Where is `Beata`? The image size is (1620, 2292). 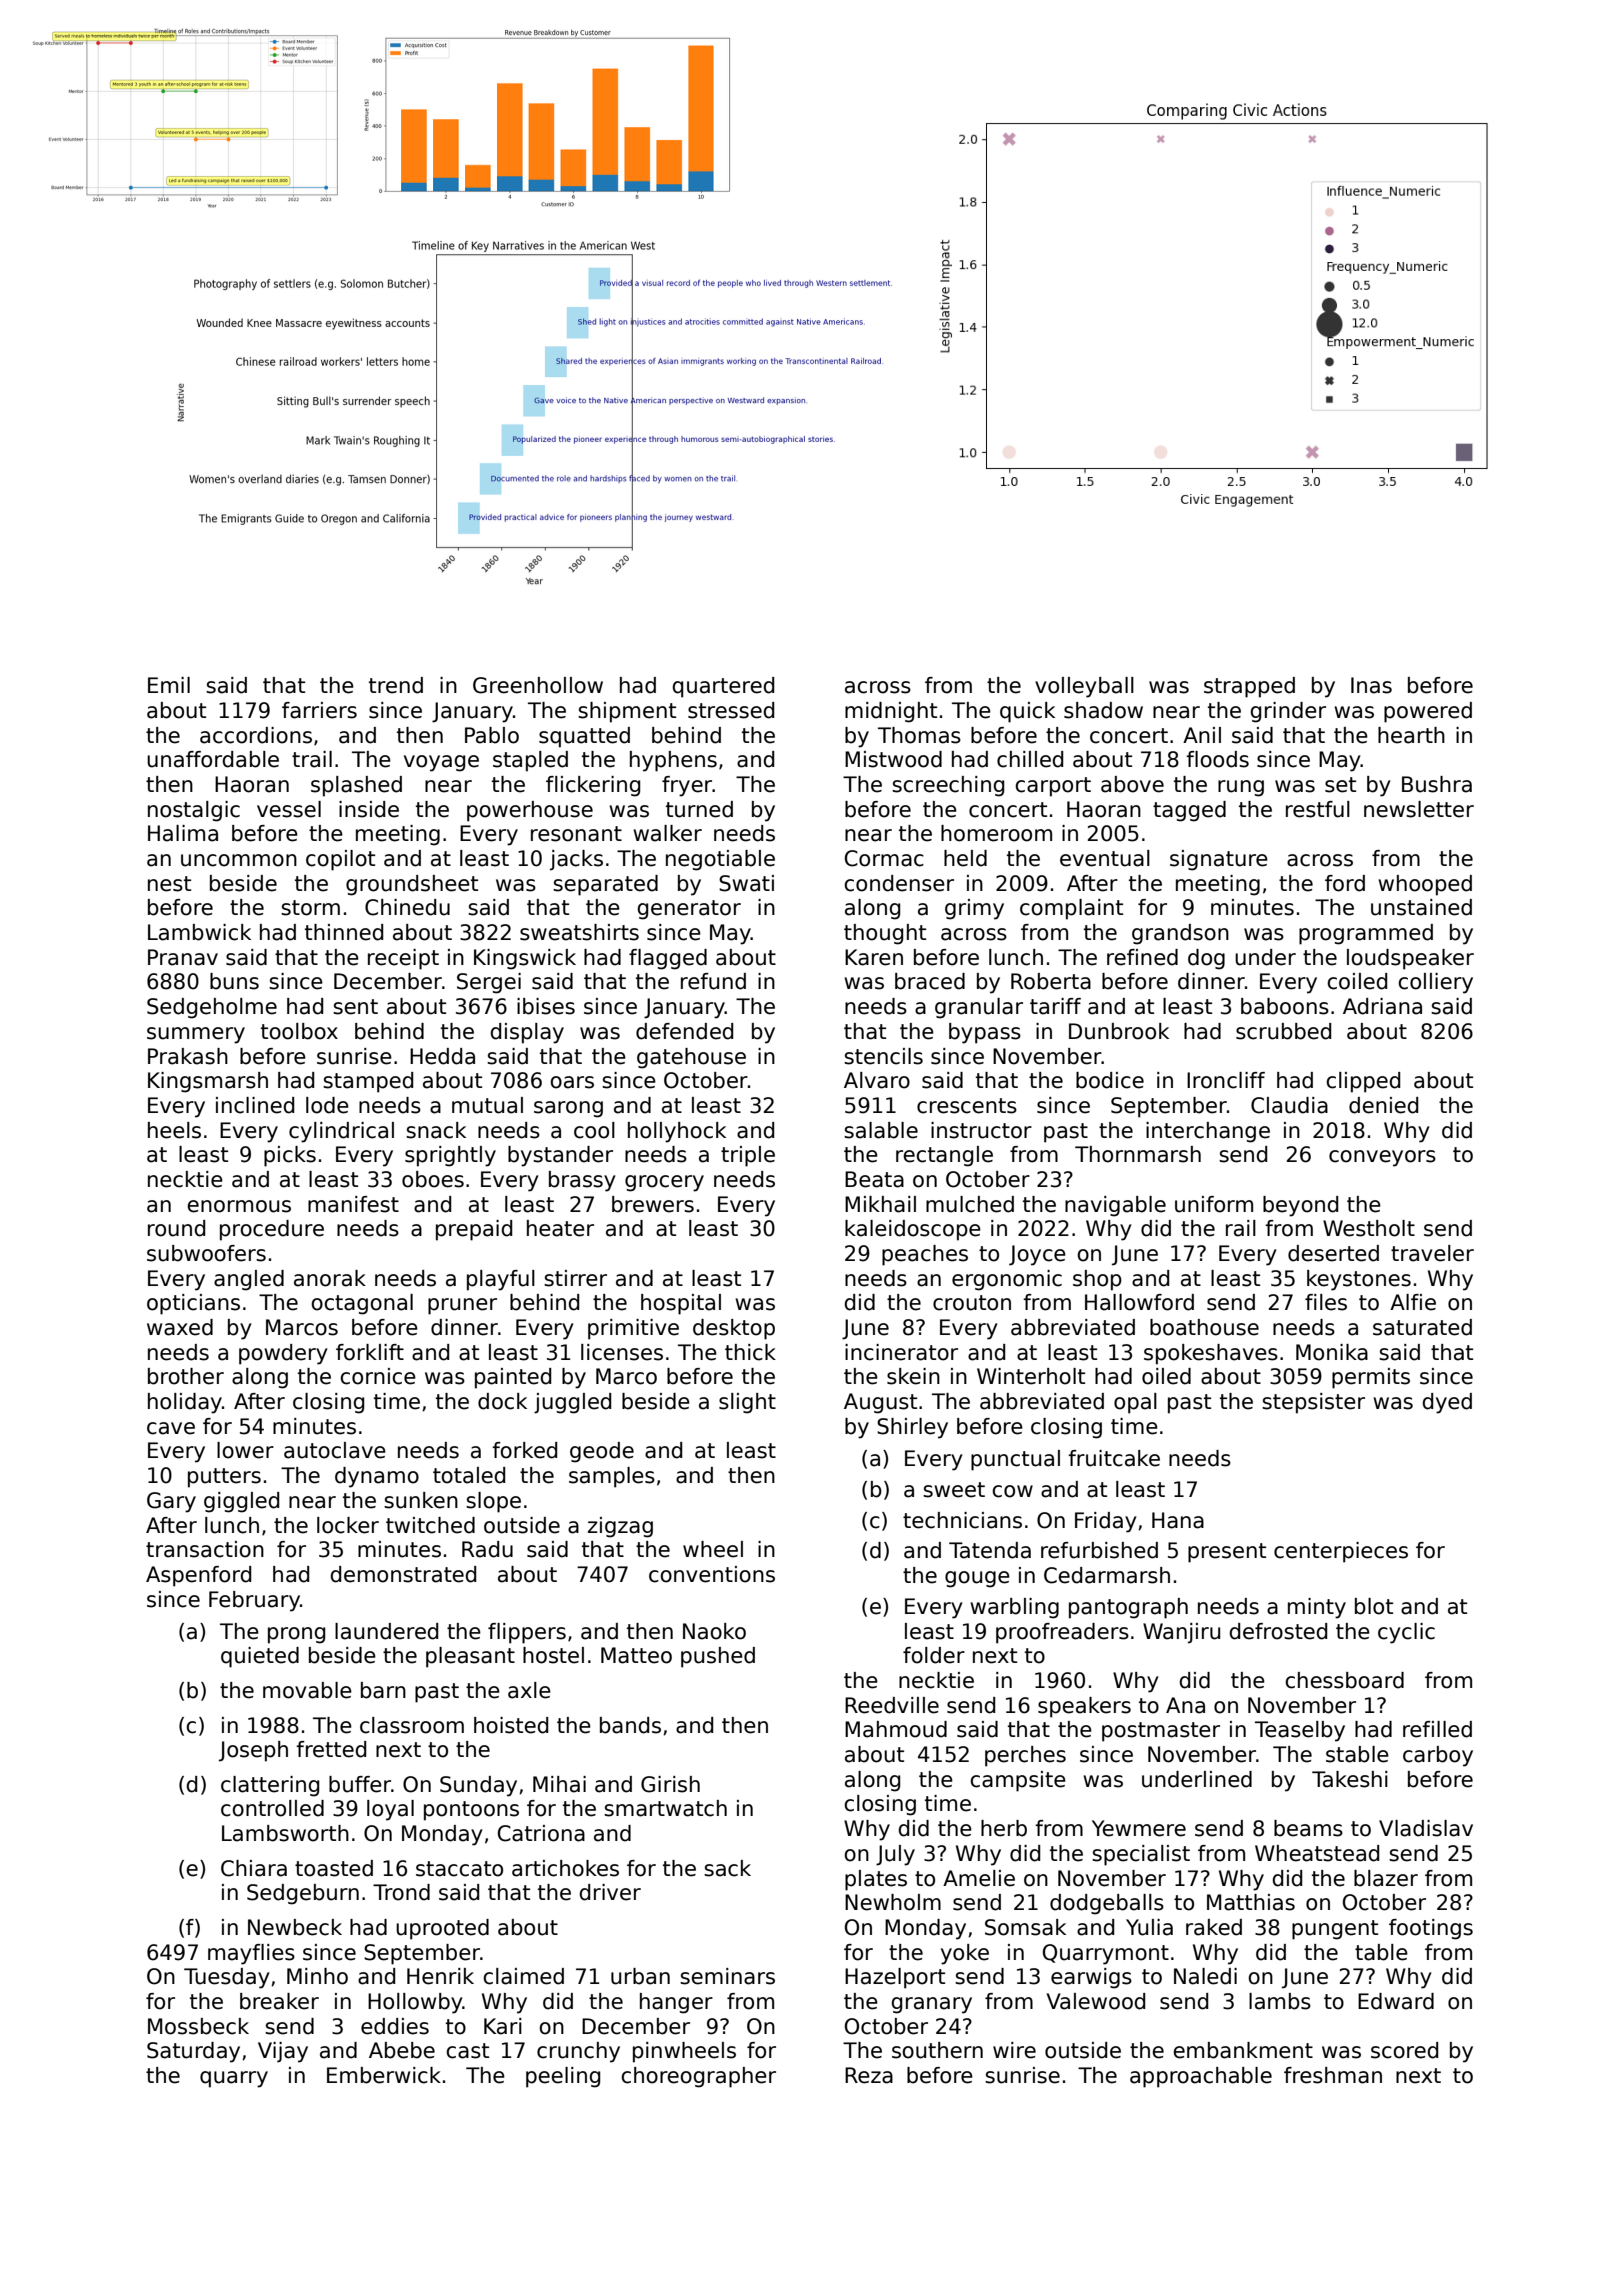 Beata is located at coordinates (874, 1179).
